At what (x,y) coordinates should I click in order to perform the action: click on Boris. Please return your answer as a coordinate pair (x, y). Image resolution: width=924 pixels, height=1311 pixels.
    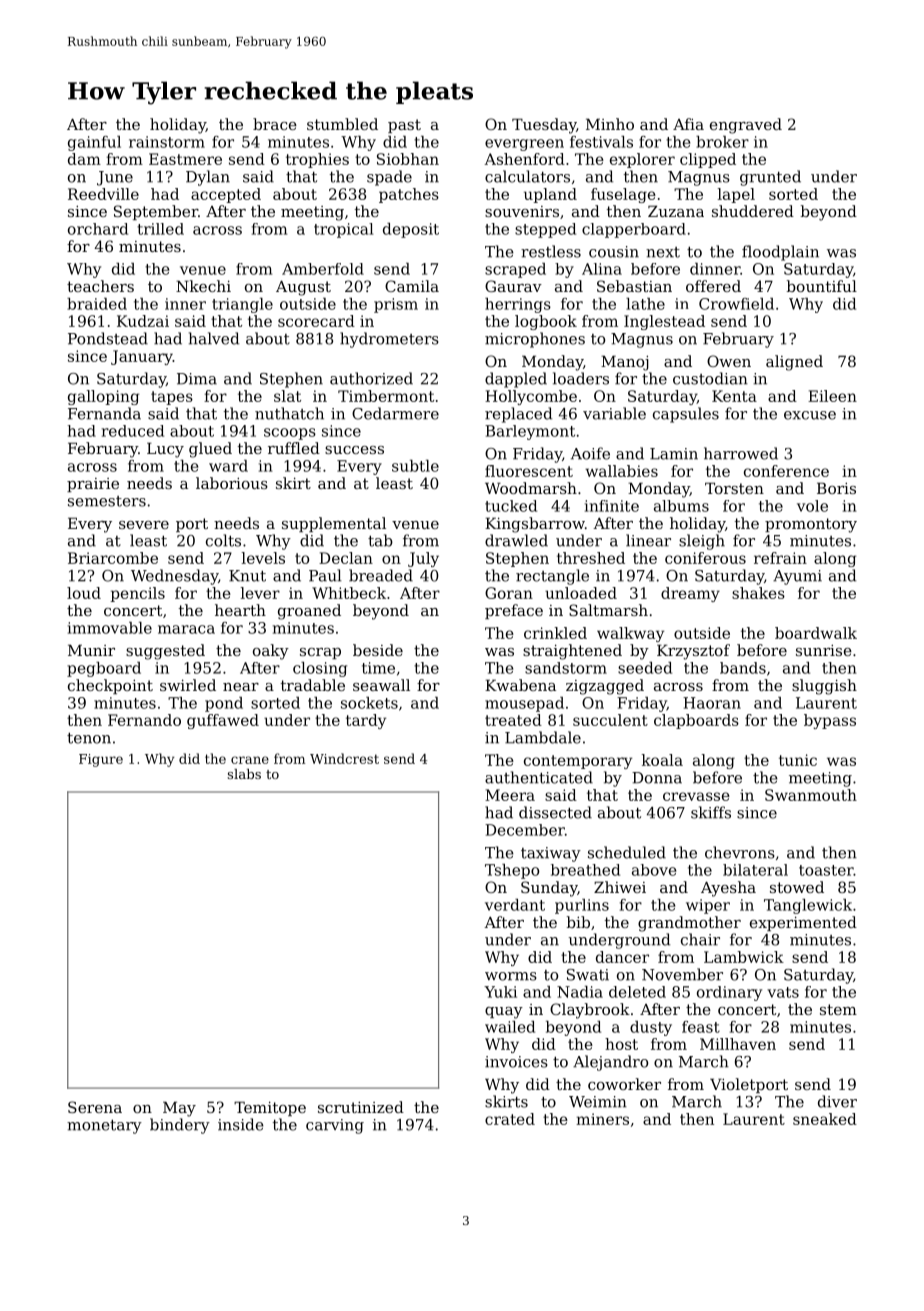
    Looking at the image, I should click on (836, 488).
